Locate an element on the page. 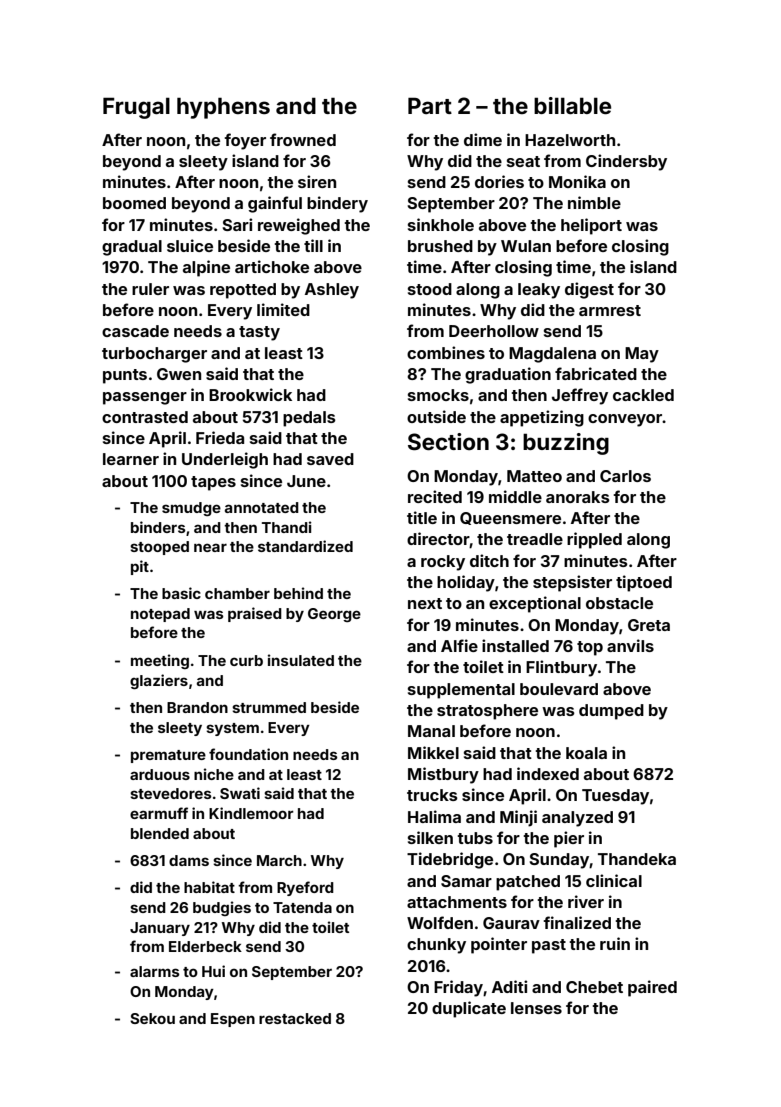  Wolfden is located at coordinates (440, 922).
